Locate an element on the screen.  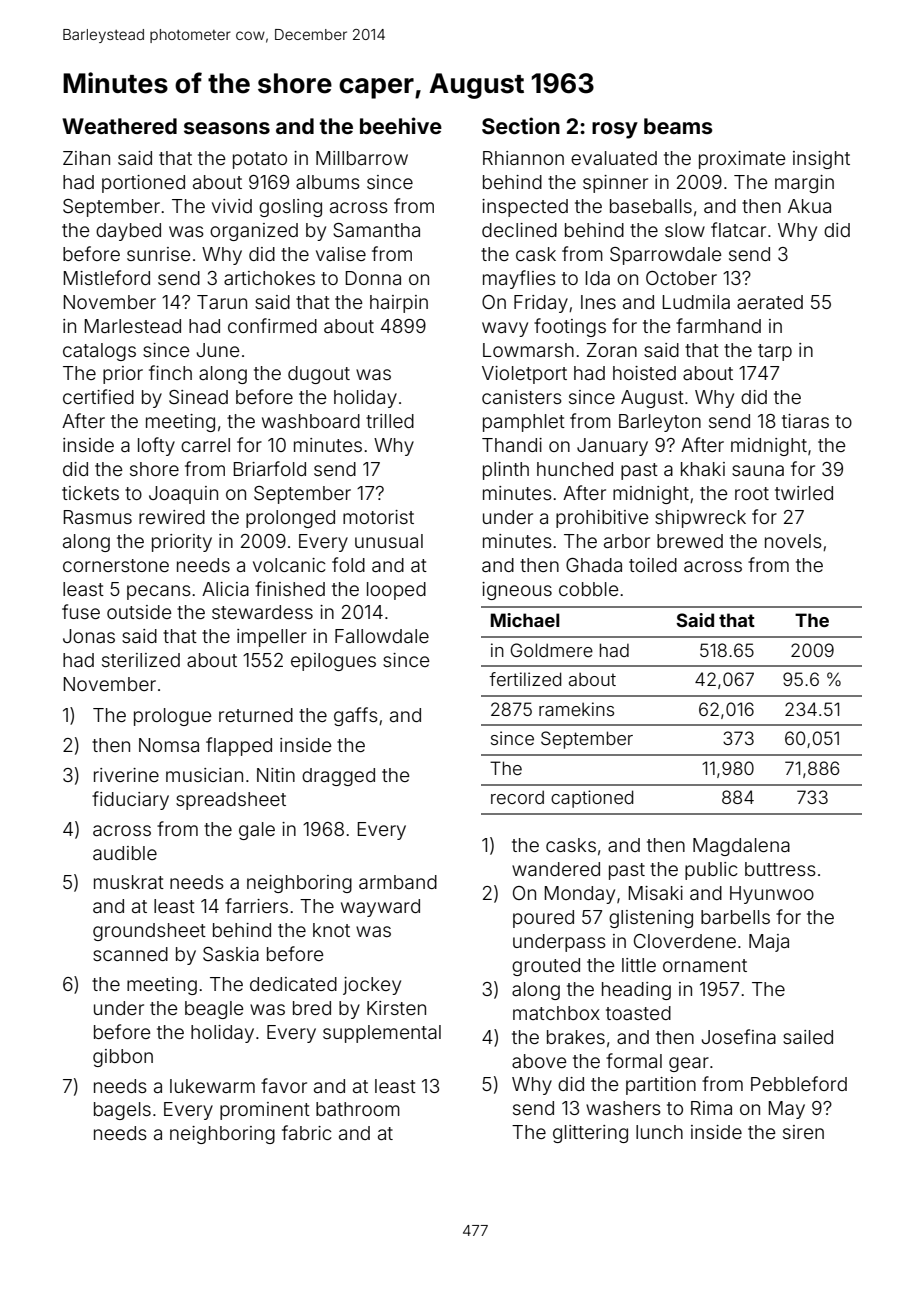
public is located at coordinates (711, 871).
